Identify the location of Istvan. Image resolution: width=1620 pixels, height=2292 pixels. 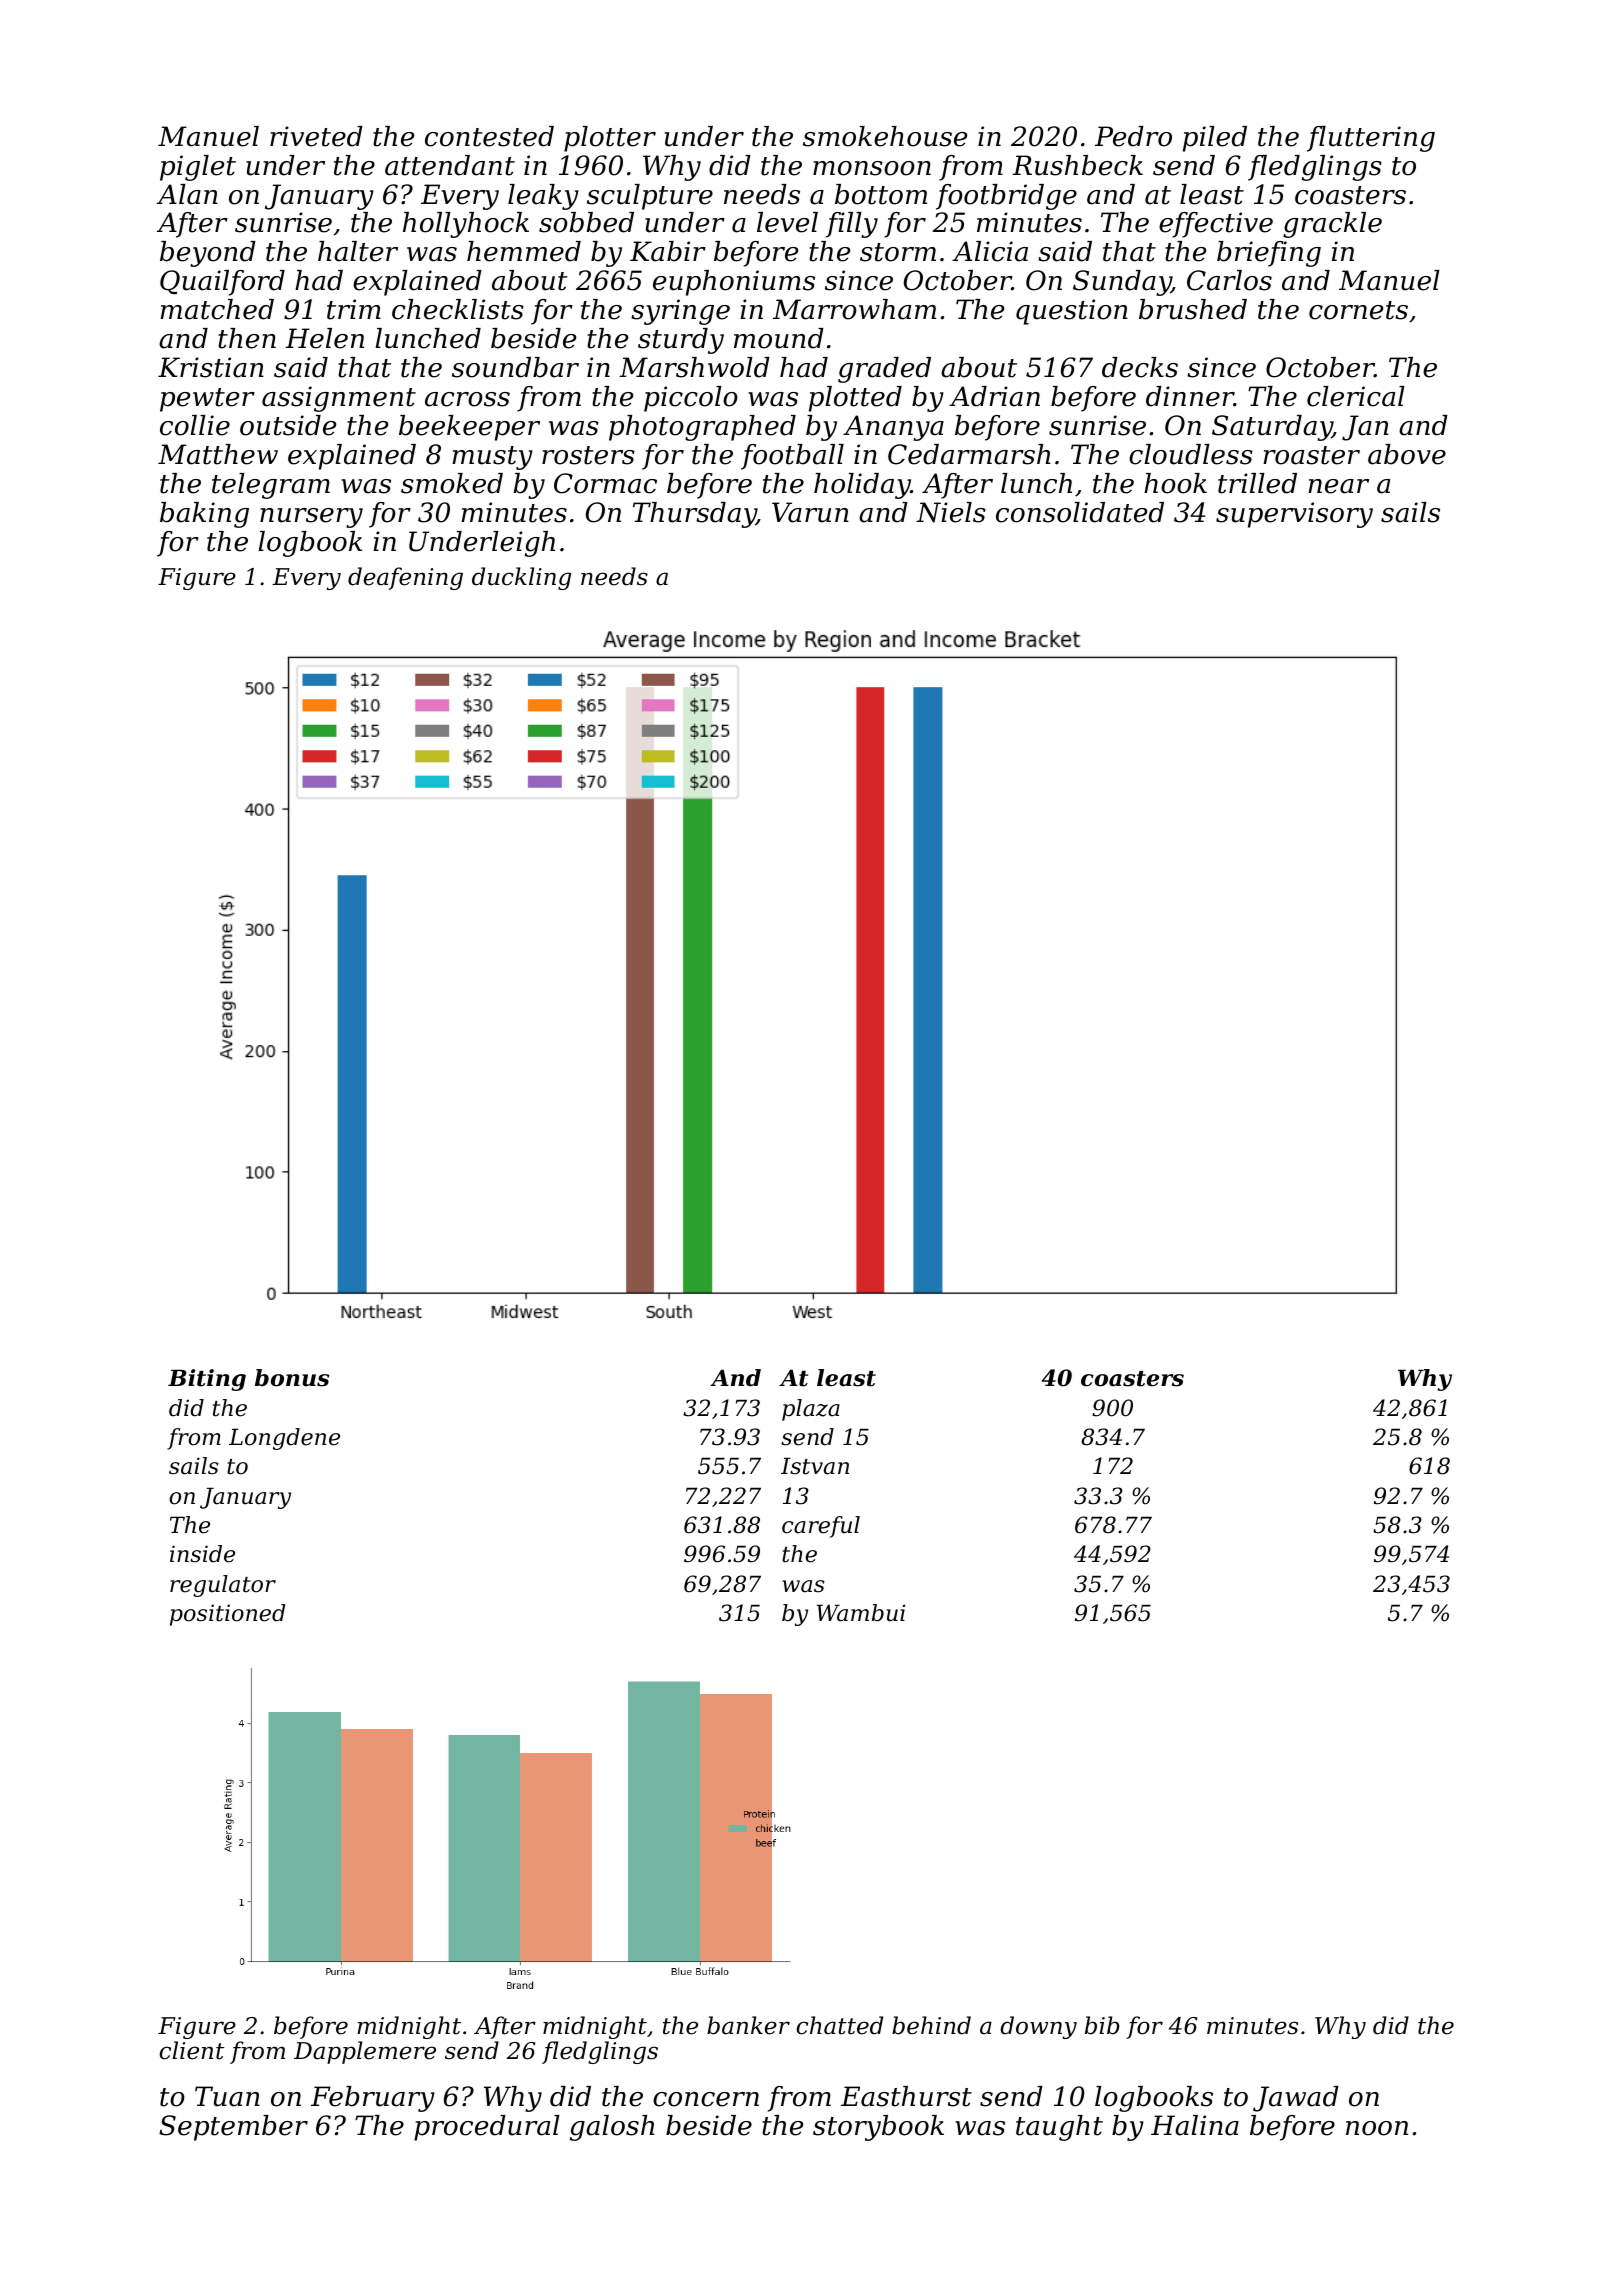
(815, 1466).
